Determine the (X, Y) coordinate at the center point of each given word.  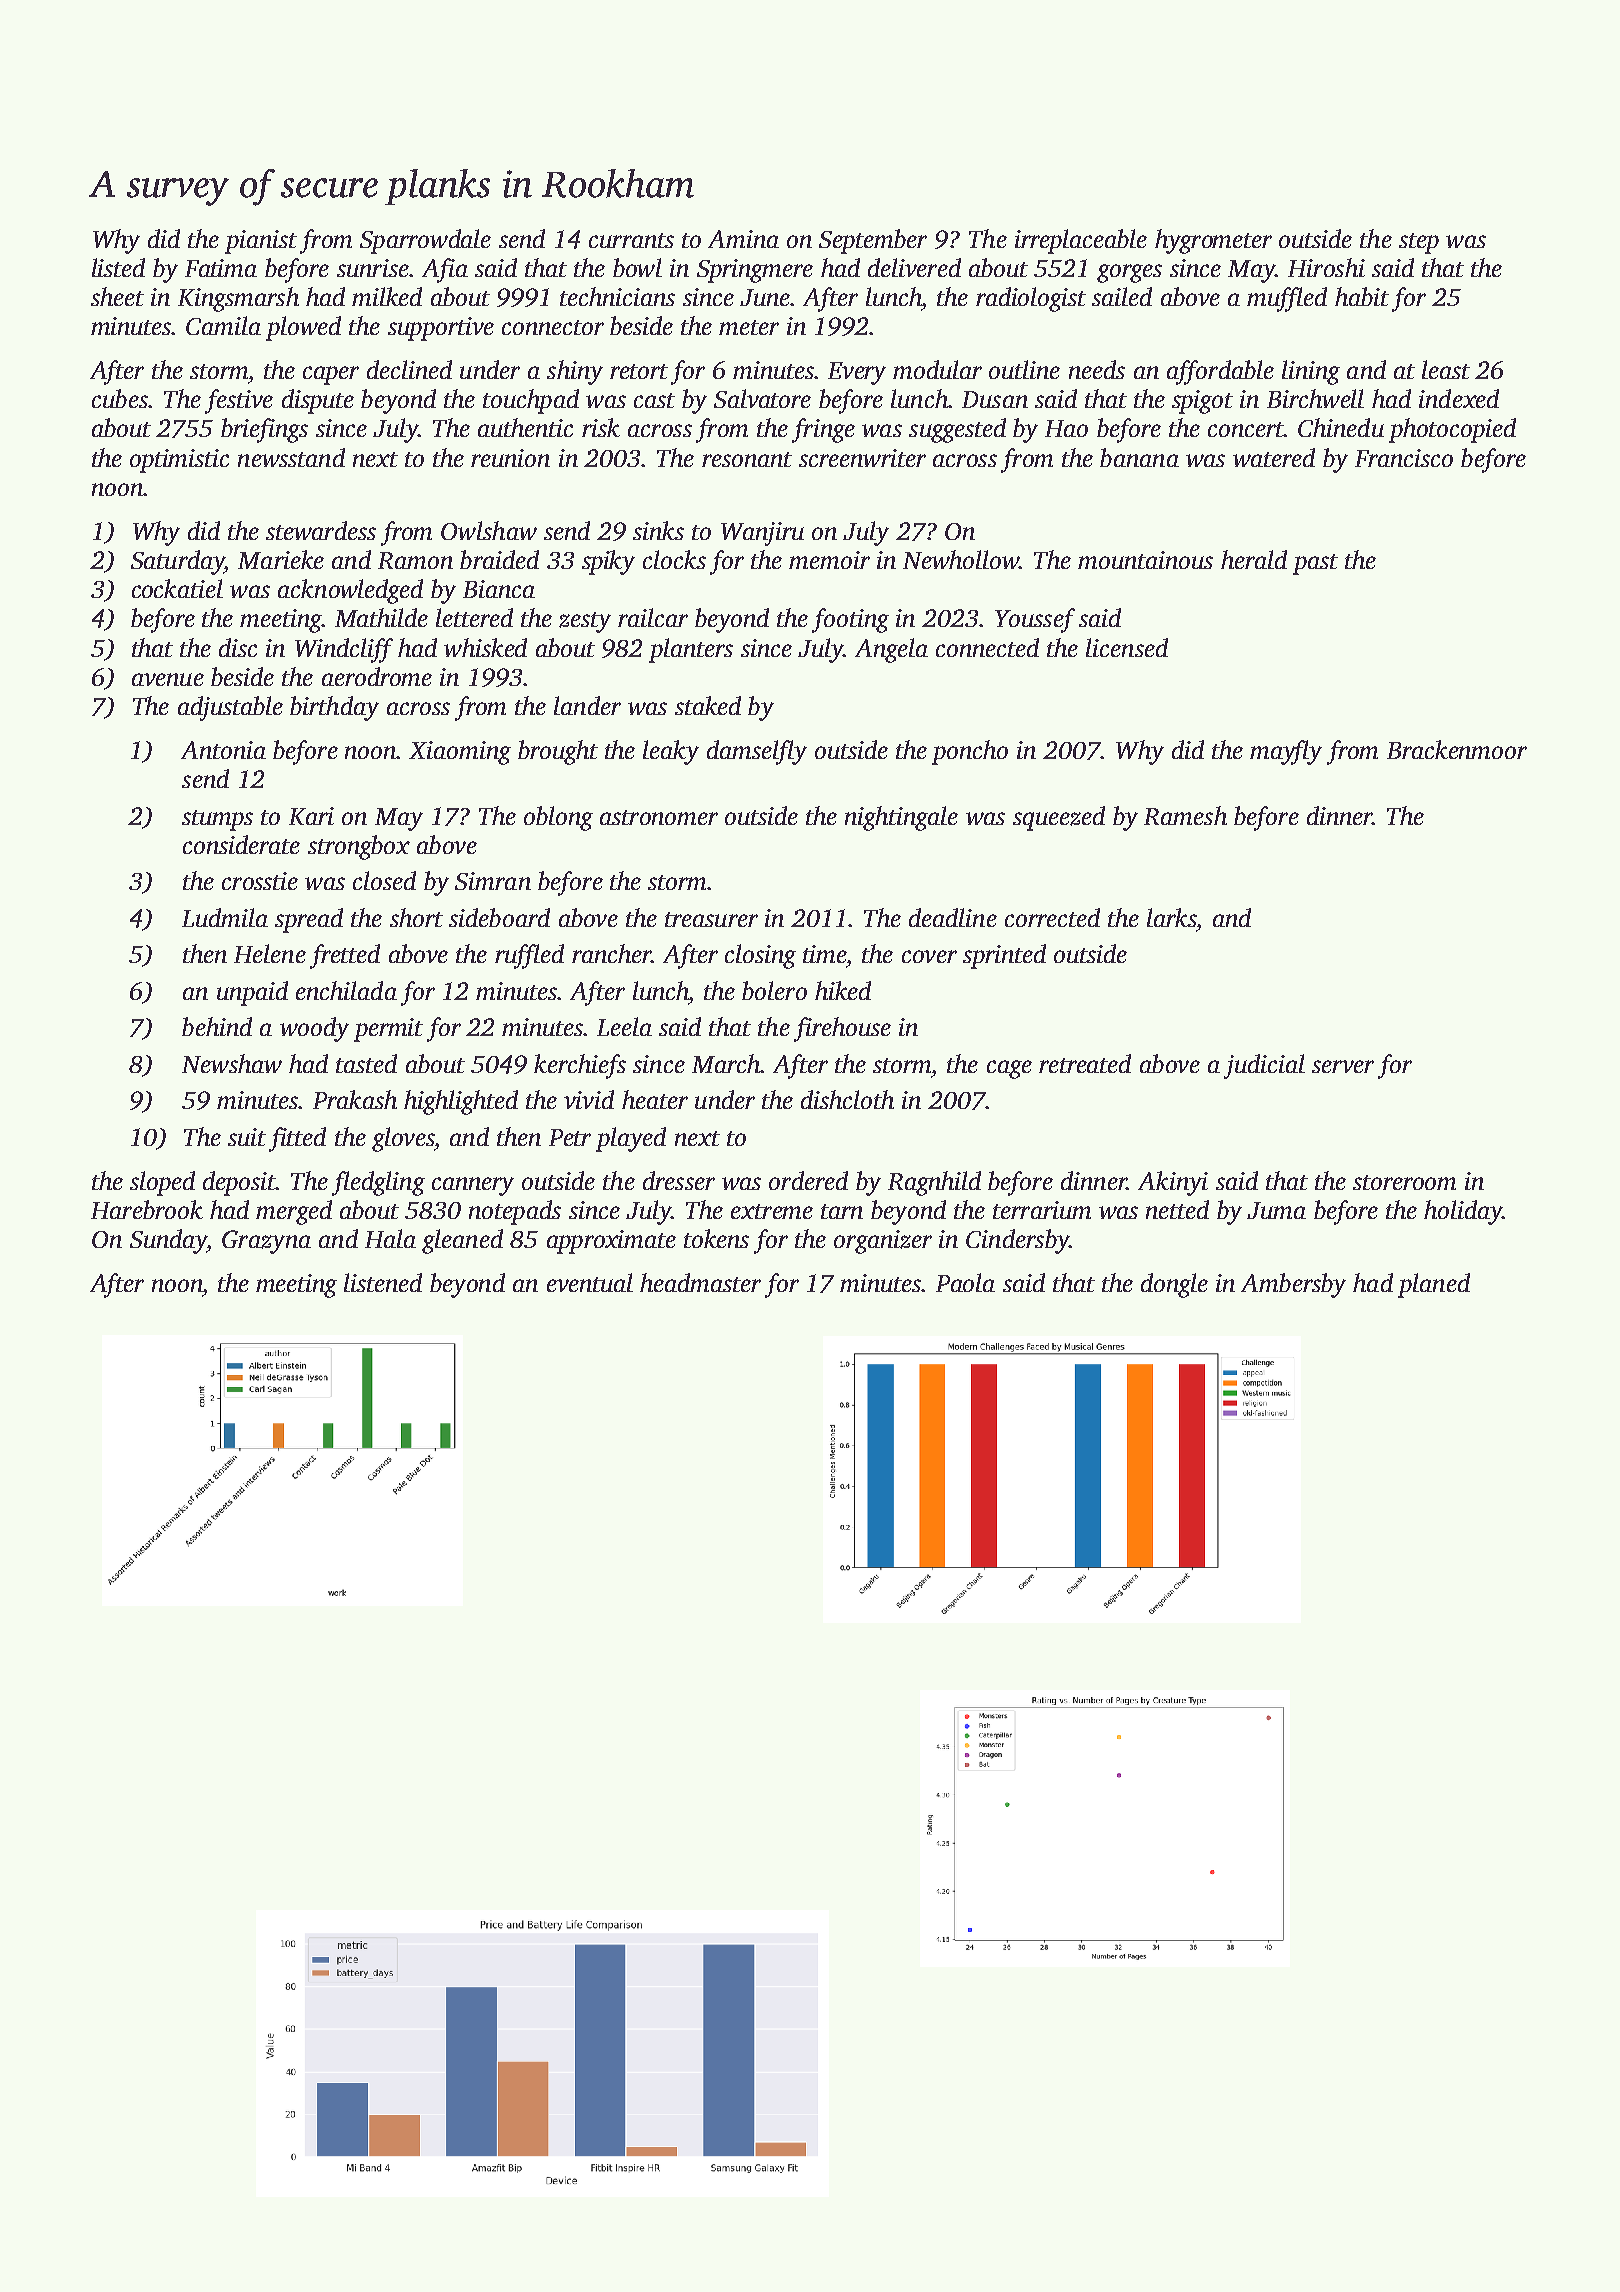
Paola (965, 1282)
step (1419, 243)
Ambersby (1293, 1285)
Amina (743, 239)
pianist (261, 242)
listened (383, 1282)
